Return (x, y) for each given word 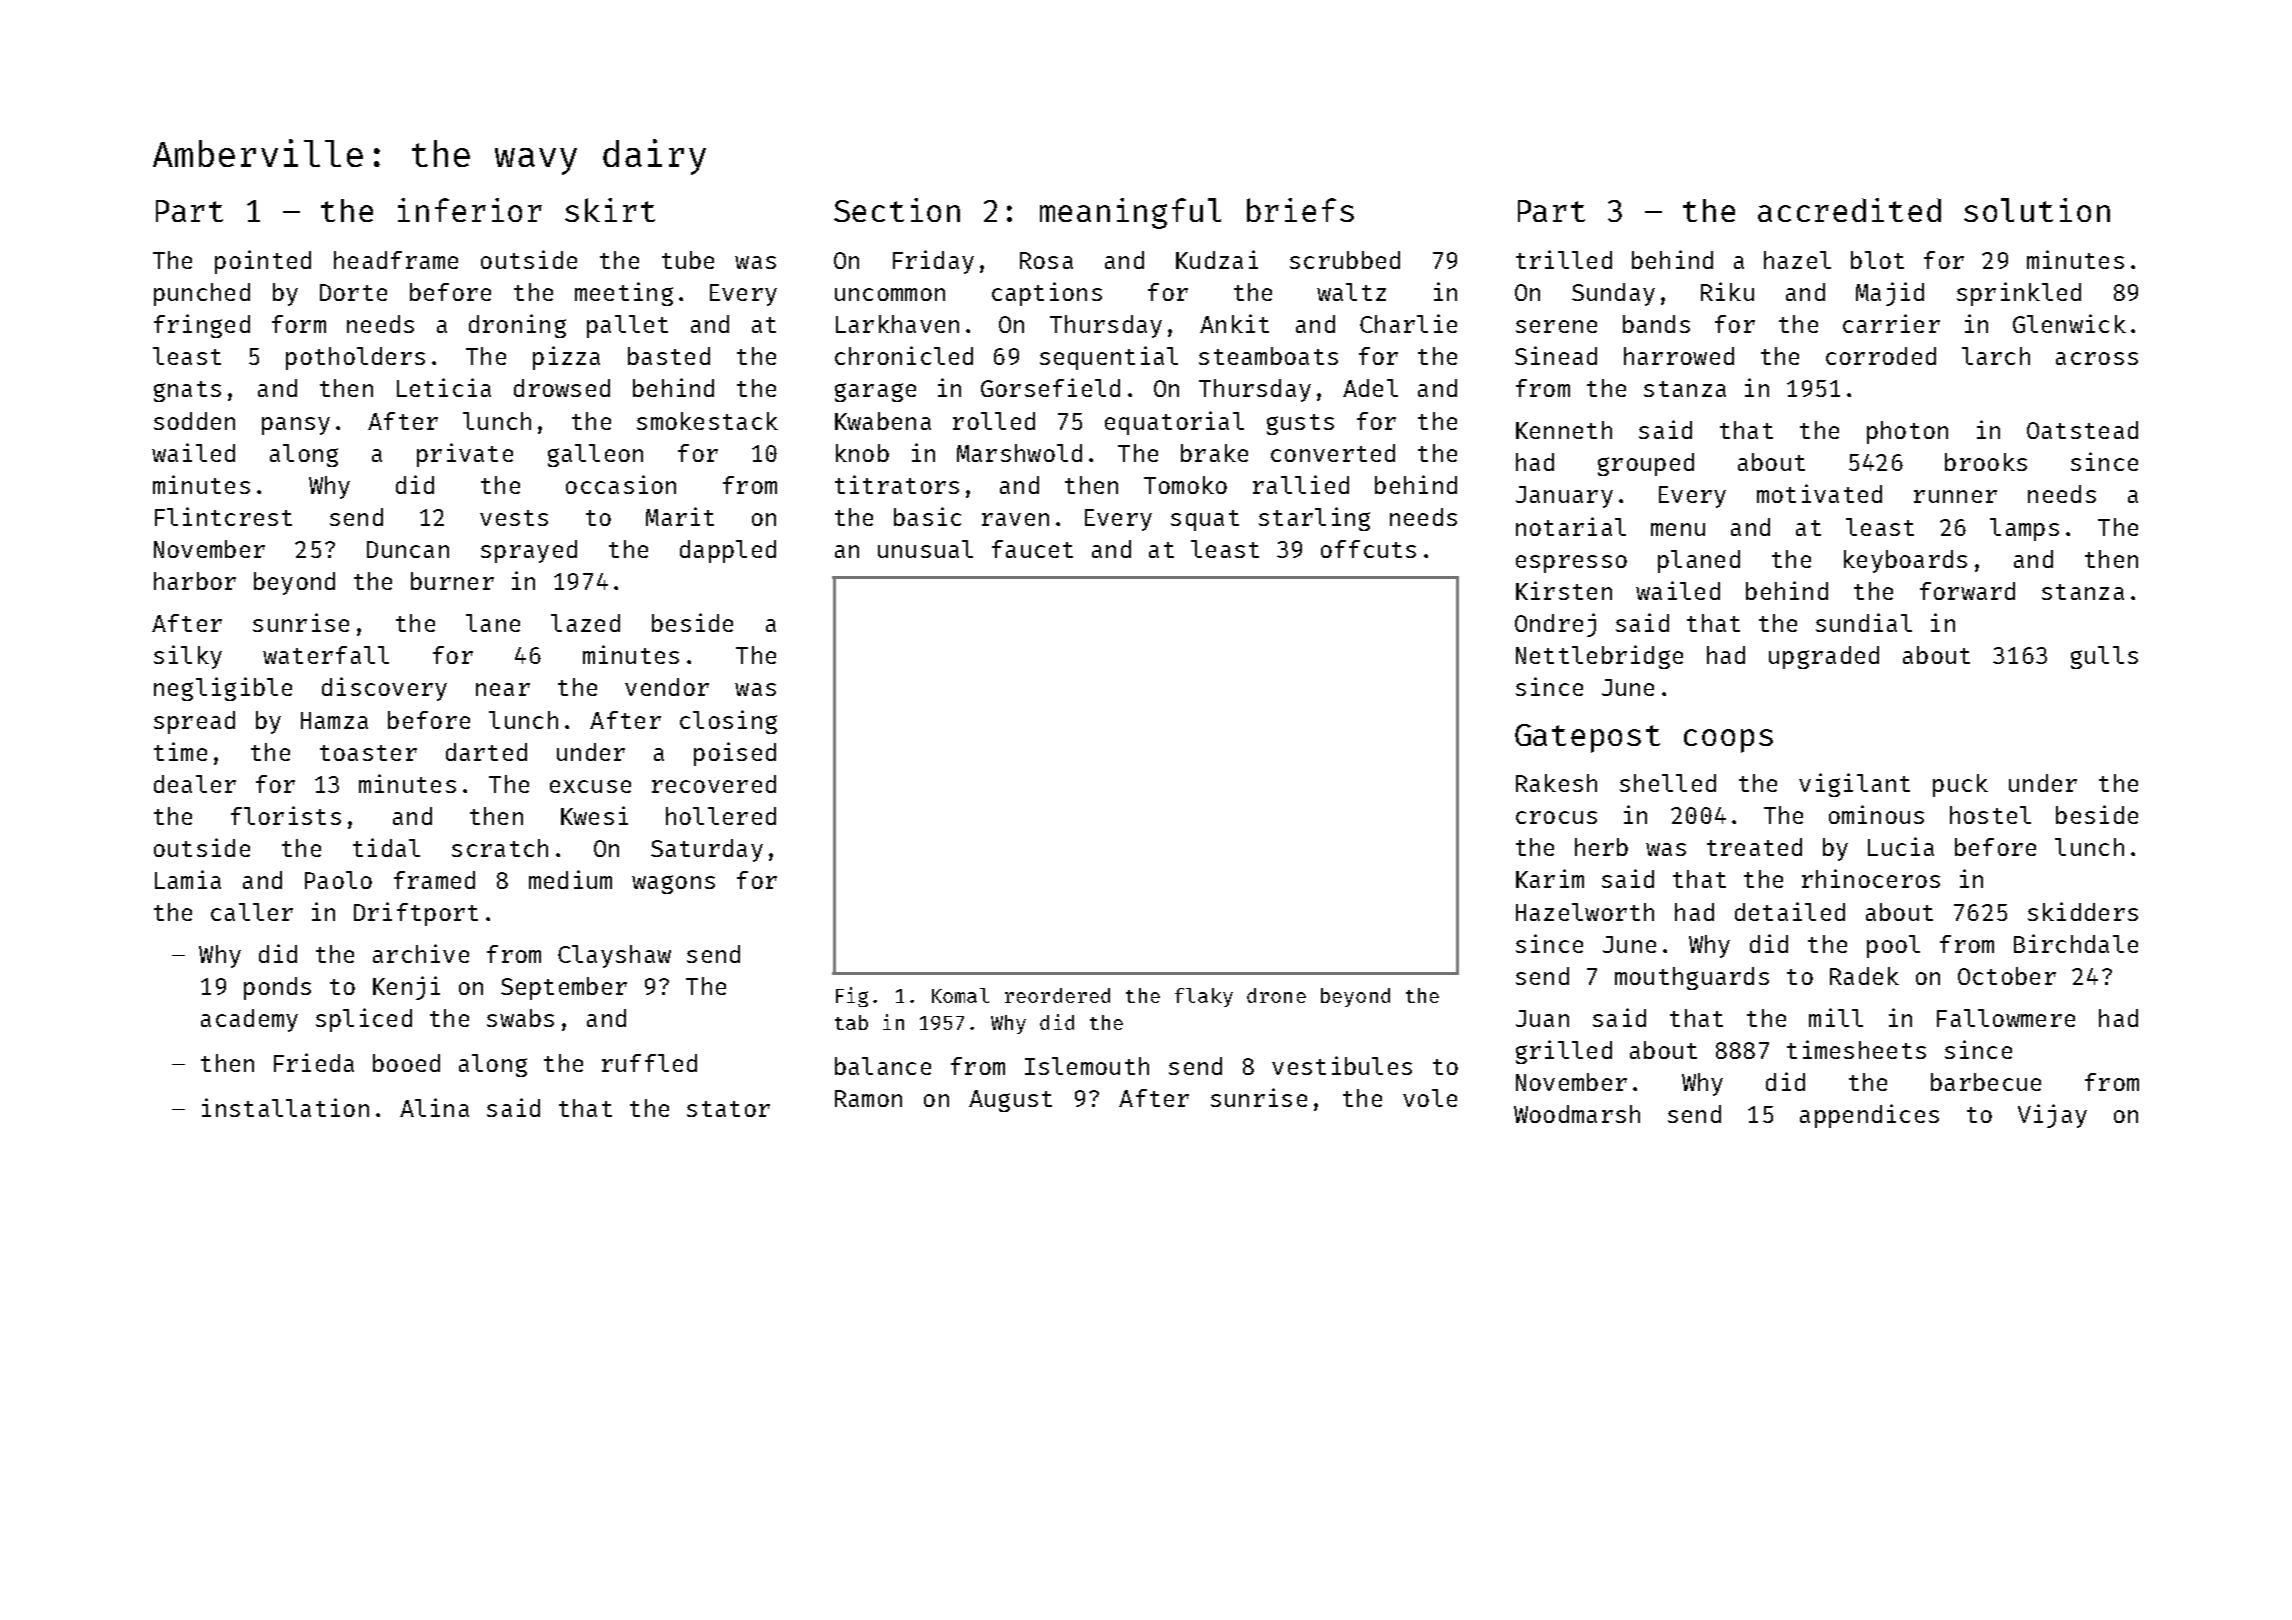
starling (1314, 519)
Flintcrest (223, 516)
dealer (195, 784)
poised (735, 754)
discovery (384, 689)
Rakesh (1556, 783)
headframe (396, 260)
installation (285, 1107)
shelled (1668, 783)
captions (1047, 294)
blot (1877, 260)
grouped (1646, 464)
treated (1754, 847)
